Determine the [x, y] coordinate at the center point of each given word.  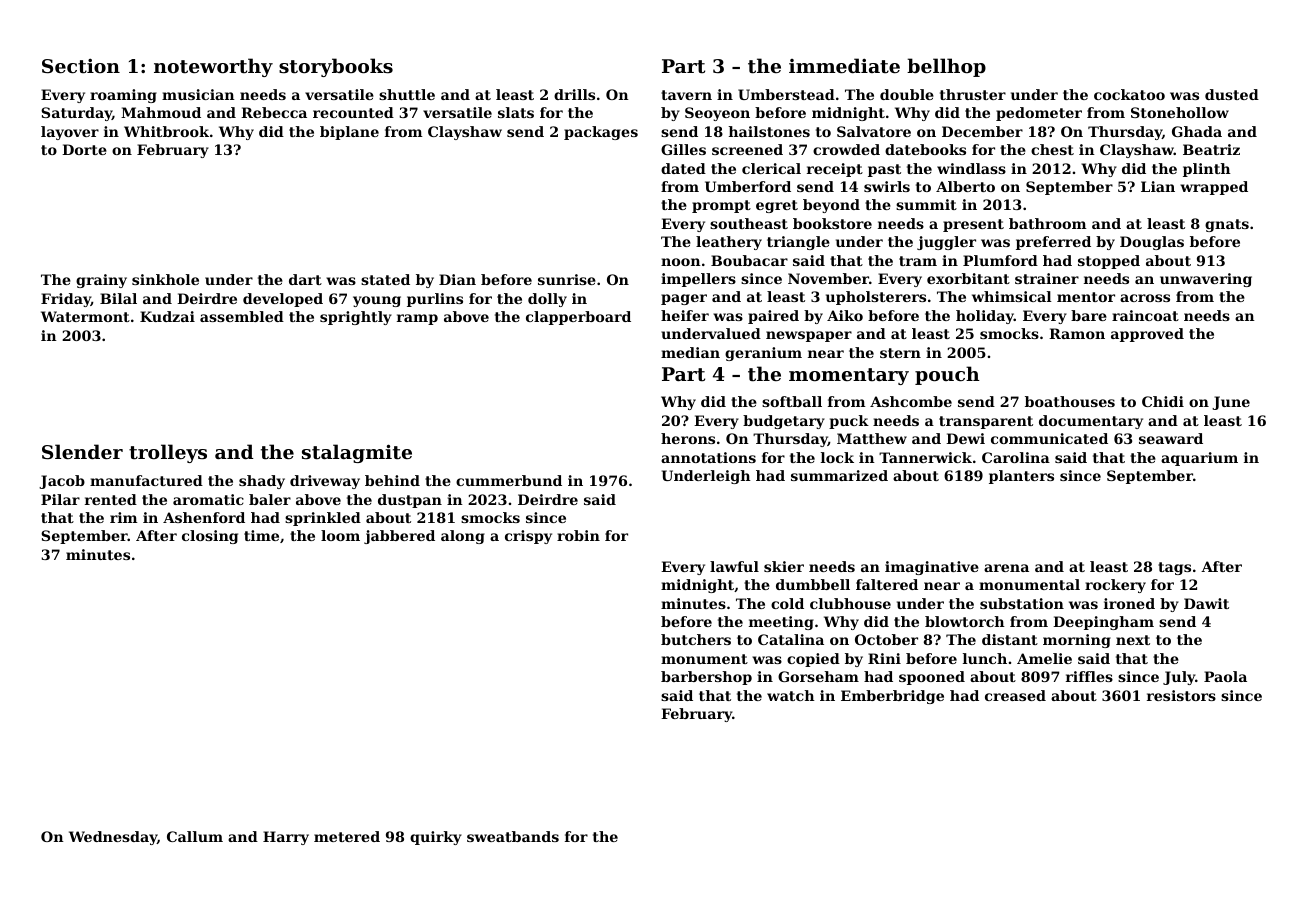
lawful [734, 566]
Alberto [965, 186]
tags [1174, 568]
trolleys [168, 453]
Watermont [85, 316]
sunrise [567, 279]
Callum [195, 836]
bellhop [946, 67]
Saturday [76, 114]
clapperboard [578, 318]
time [261, 535]
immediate [844, 66]
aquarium [1199, 459]
